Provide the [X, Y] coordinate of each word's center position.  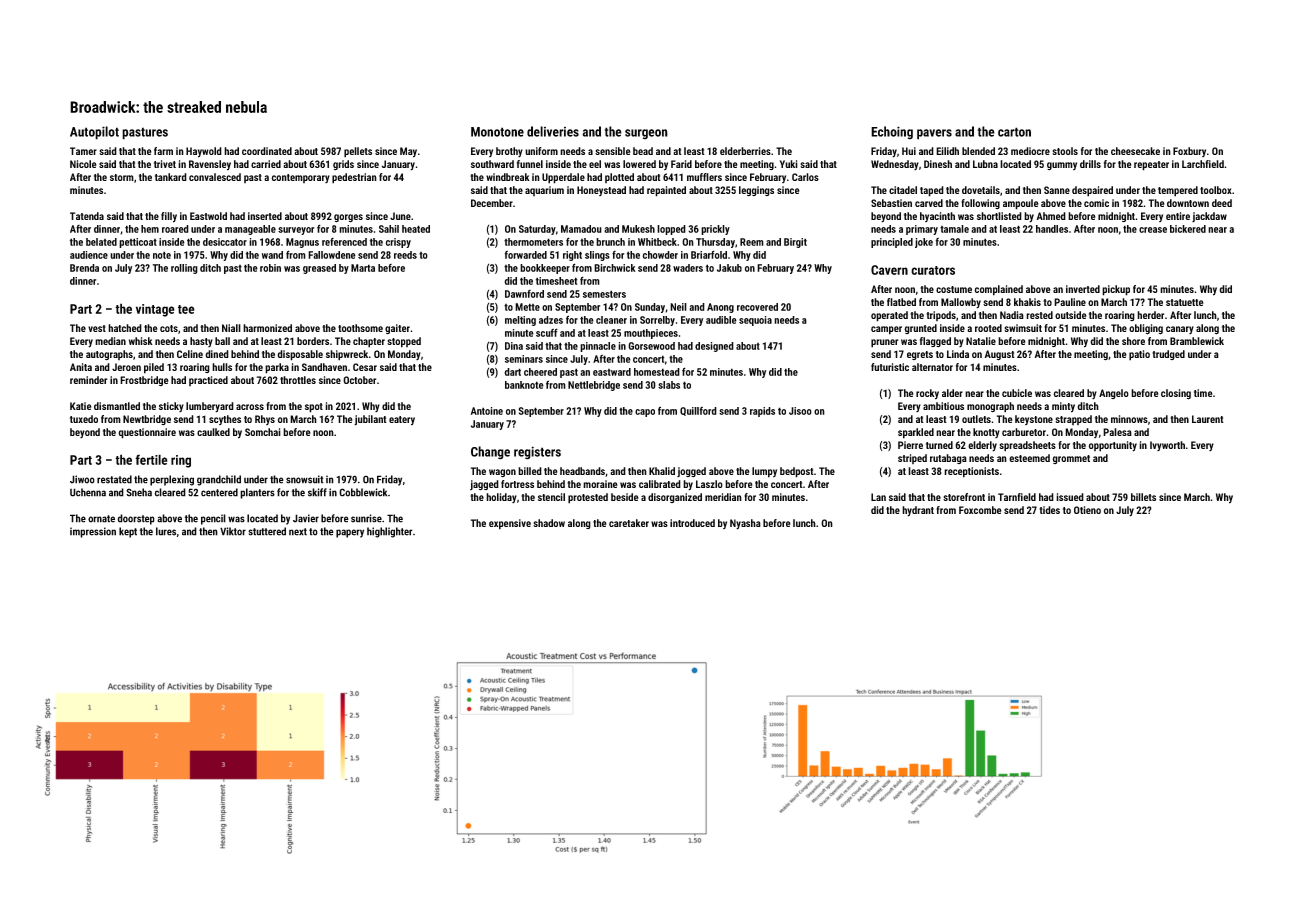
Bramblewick [1197, 341]
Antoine [487, 411]
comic [1096, 203]
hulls [222, 367]
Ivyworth [1167, 446]
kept [128, 532]
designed [714, 347]
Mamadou [581, 229]
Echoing [892, 133]
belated [101, 242]
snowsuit [305, 479]
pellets [358, 152]
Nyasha [745, 524]
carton [1014, 132]
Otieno [1087, 510]
